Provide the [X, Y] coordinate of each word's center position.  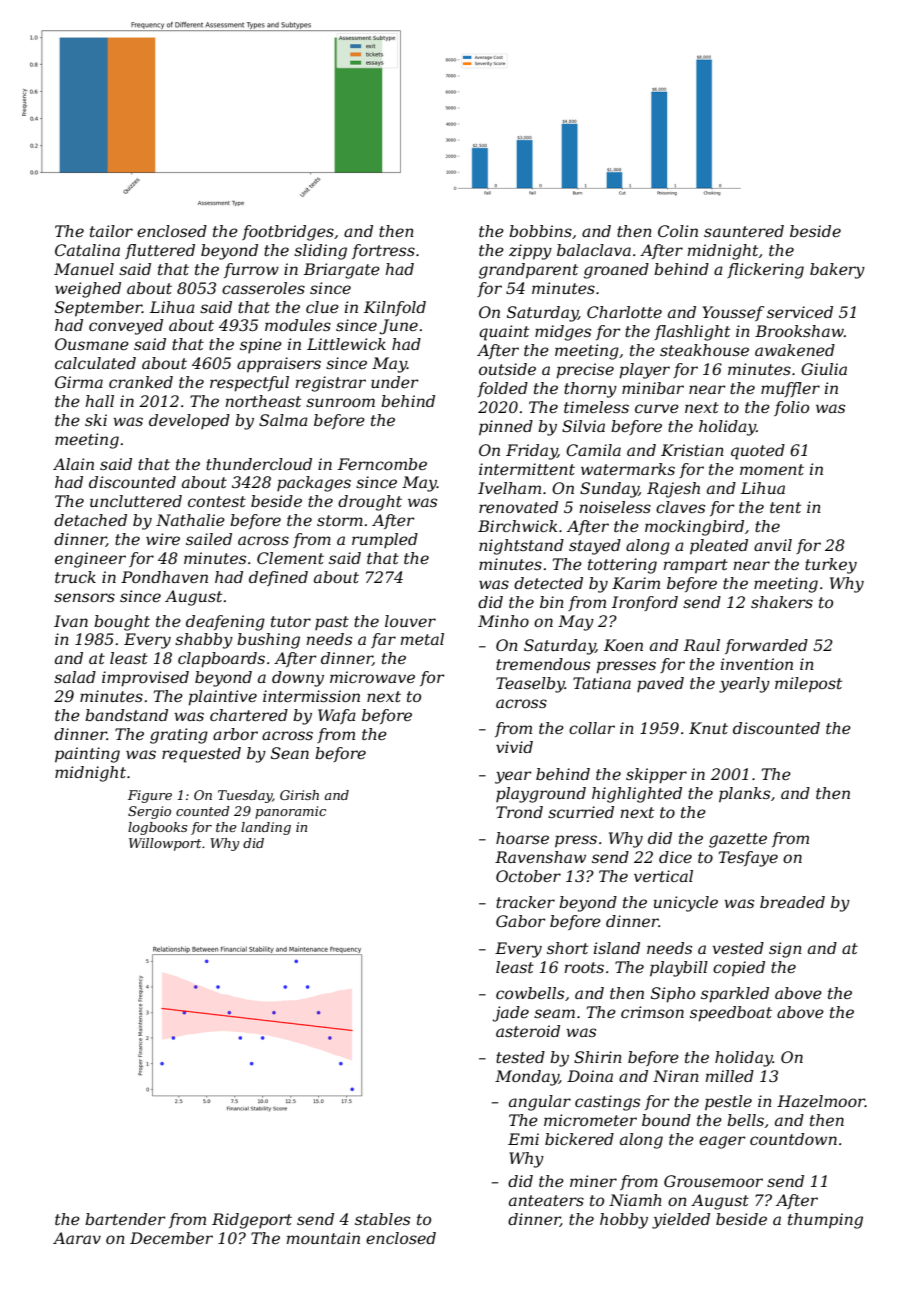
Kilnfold [395, 308]
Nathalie [190, 520]
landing [266, 828]
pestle [728, 1103]
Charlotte [624, 312]
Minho [503, 621]
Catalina [87, 250]
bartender [125, 1219]
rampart [696, 566]
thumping [825, 1221]
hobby [624, 1221]
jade [511, 1014]
